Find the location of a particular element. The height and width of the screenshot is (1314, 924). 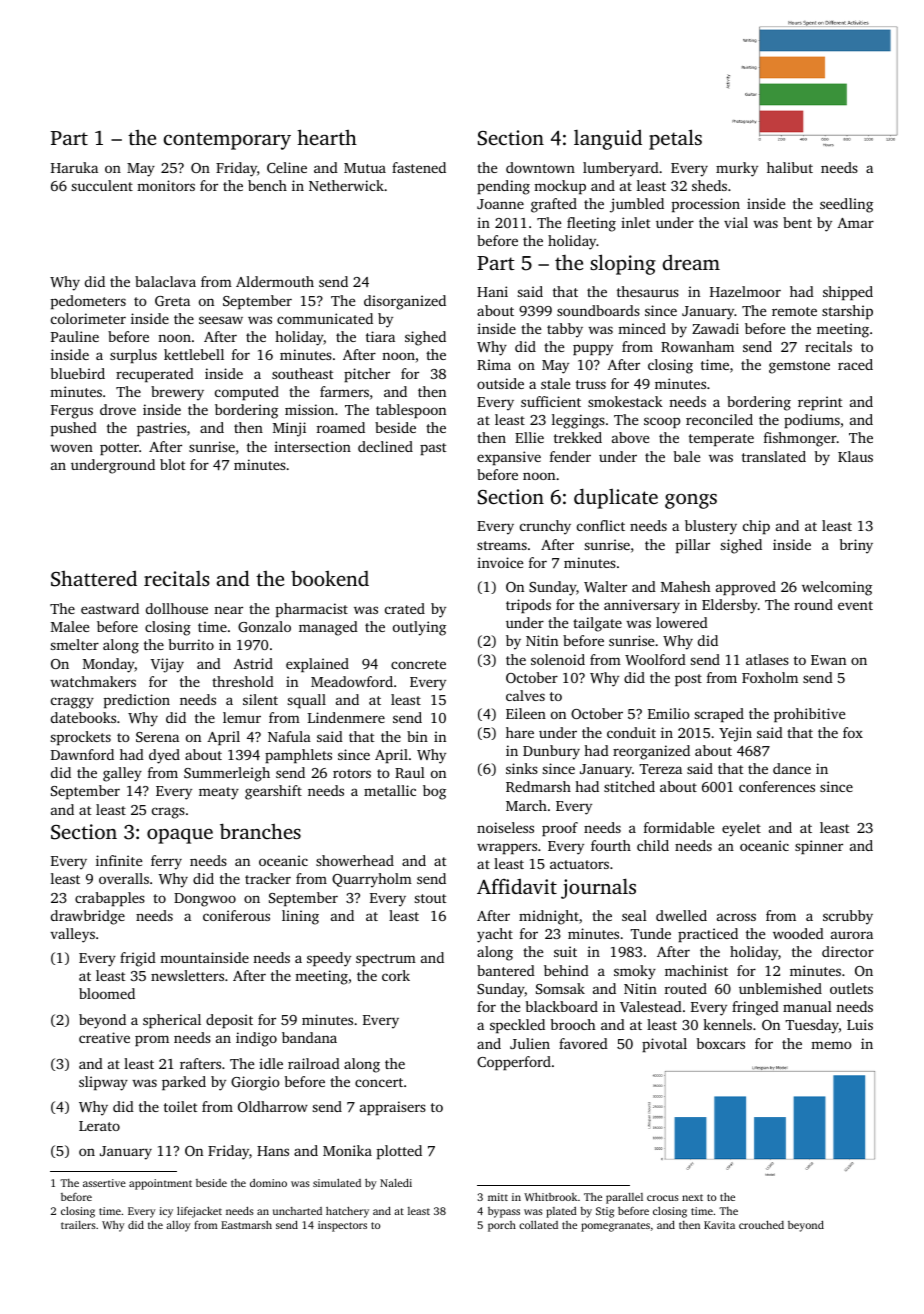

Haruka is located at coordinates (74, 167).
